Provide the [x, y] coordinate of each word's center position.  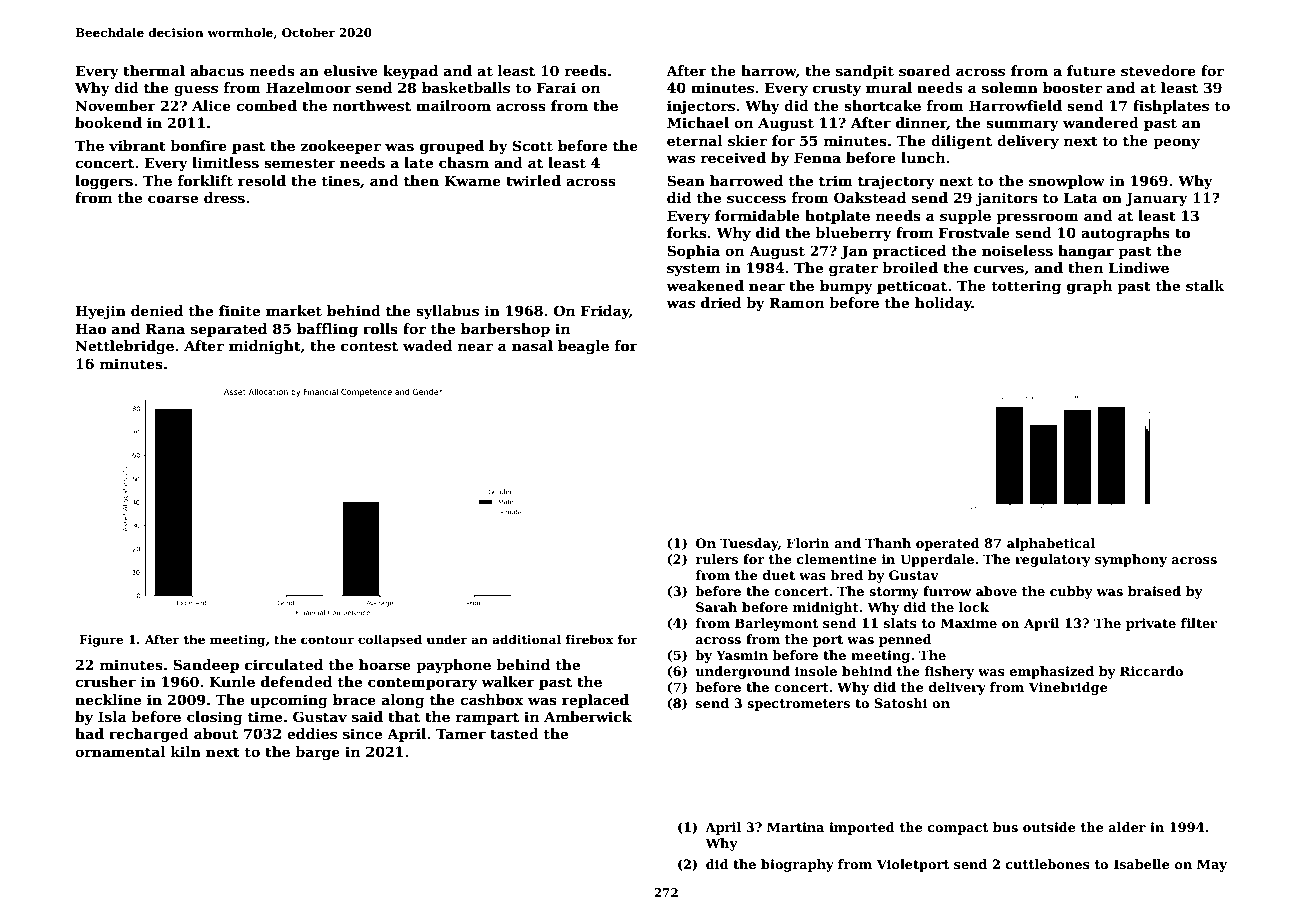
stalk [1205, 285]
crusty [837, 89]
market [294, 310]
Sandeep [206, 666]
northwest [372, 105]
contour [327, 640]
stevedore [1158, 70]
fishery [949, 672]
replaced [595, 701]
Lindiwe [1139, 267]
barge [317, 753]
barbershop [505, 330]
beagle [583, 347]
